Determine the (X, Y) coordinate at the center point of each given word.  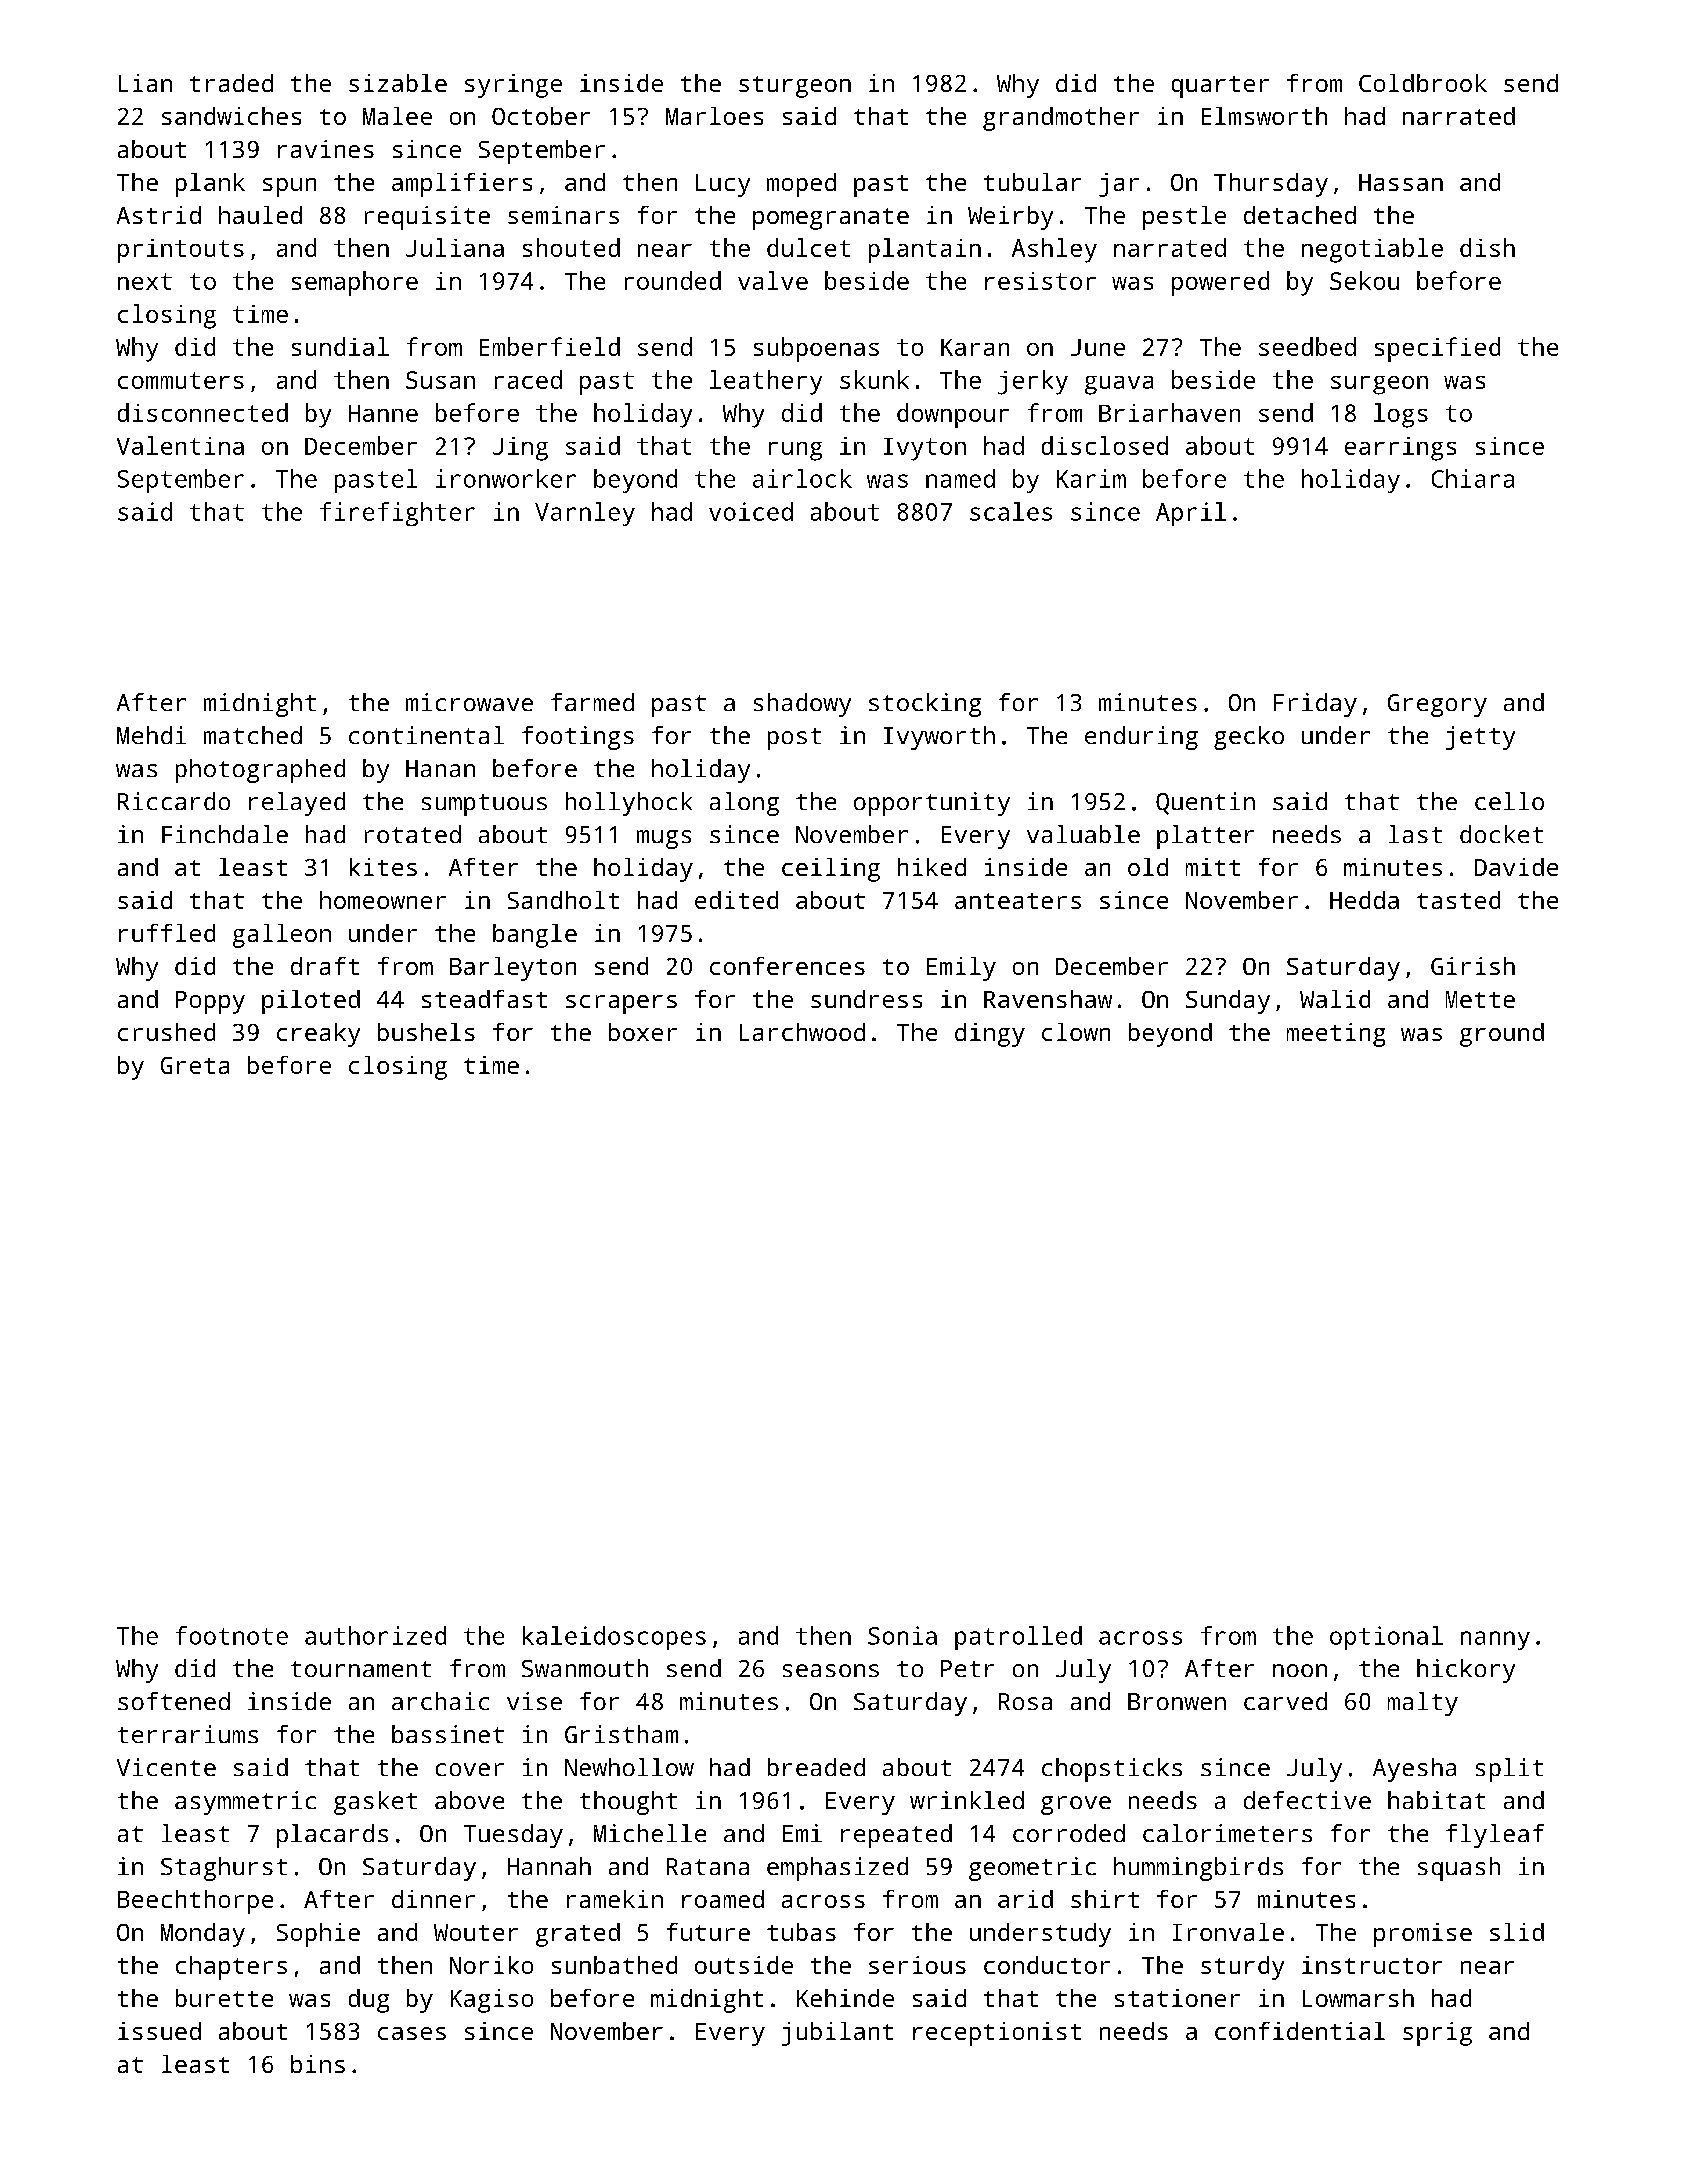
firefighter (397, 514)
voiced (751, 511)
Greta (195, 1065)
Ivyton (925, 449)
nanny (1495, 1640)
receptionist (997, 2034)
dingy (990, 1035)
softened (174, 1701)
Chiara (1473, 478)
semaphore (355, 283)
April (1191, 514)
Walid (1335, 999)
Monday (203, 1935)
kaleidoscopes (614, 1638)
